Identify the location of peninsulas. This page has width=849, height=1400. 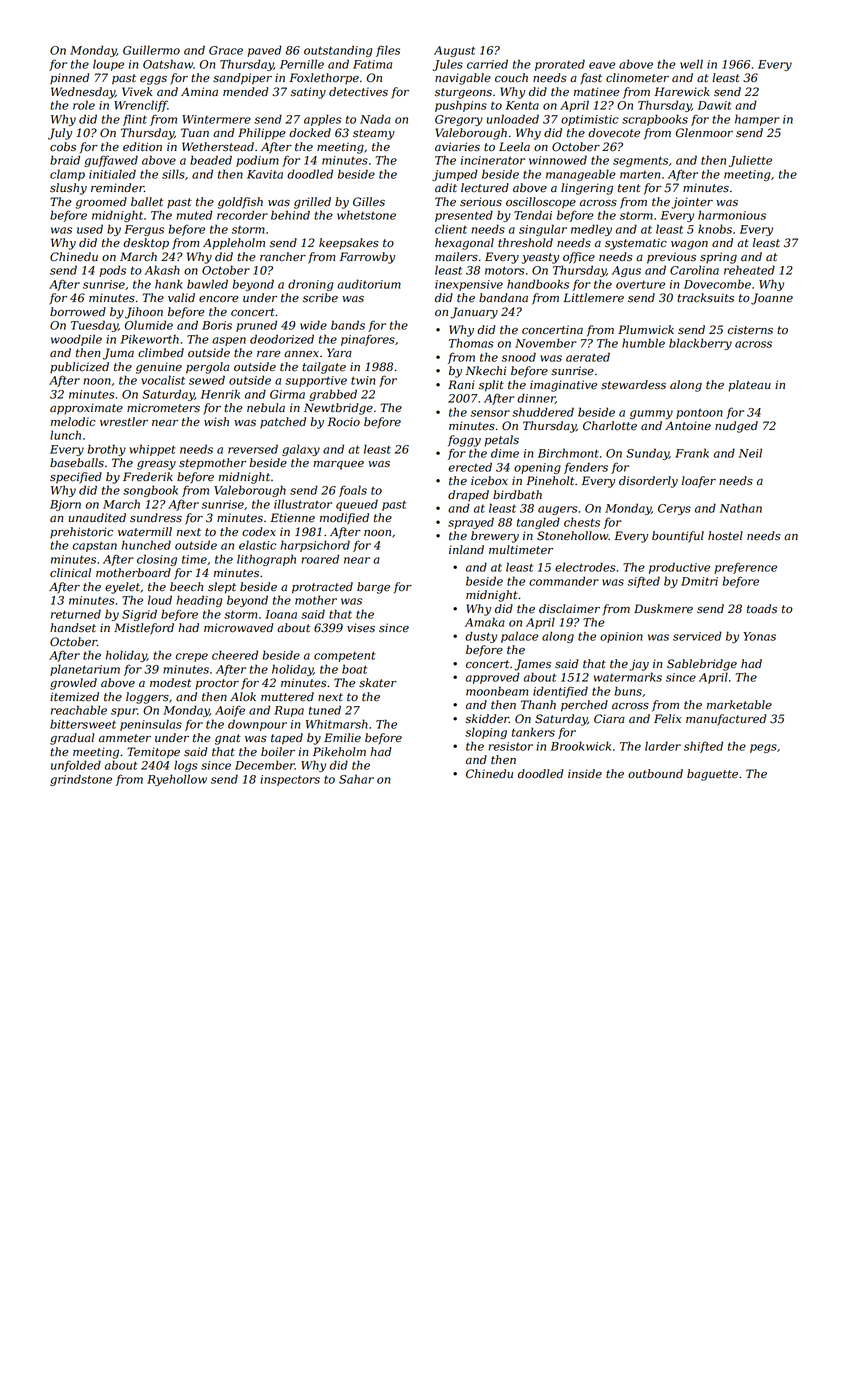
(151, 725).
